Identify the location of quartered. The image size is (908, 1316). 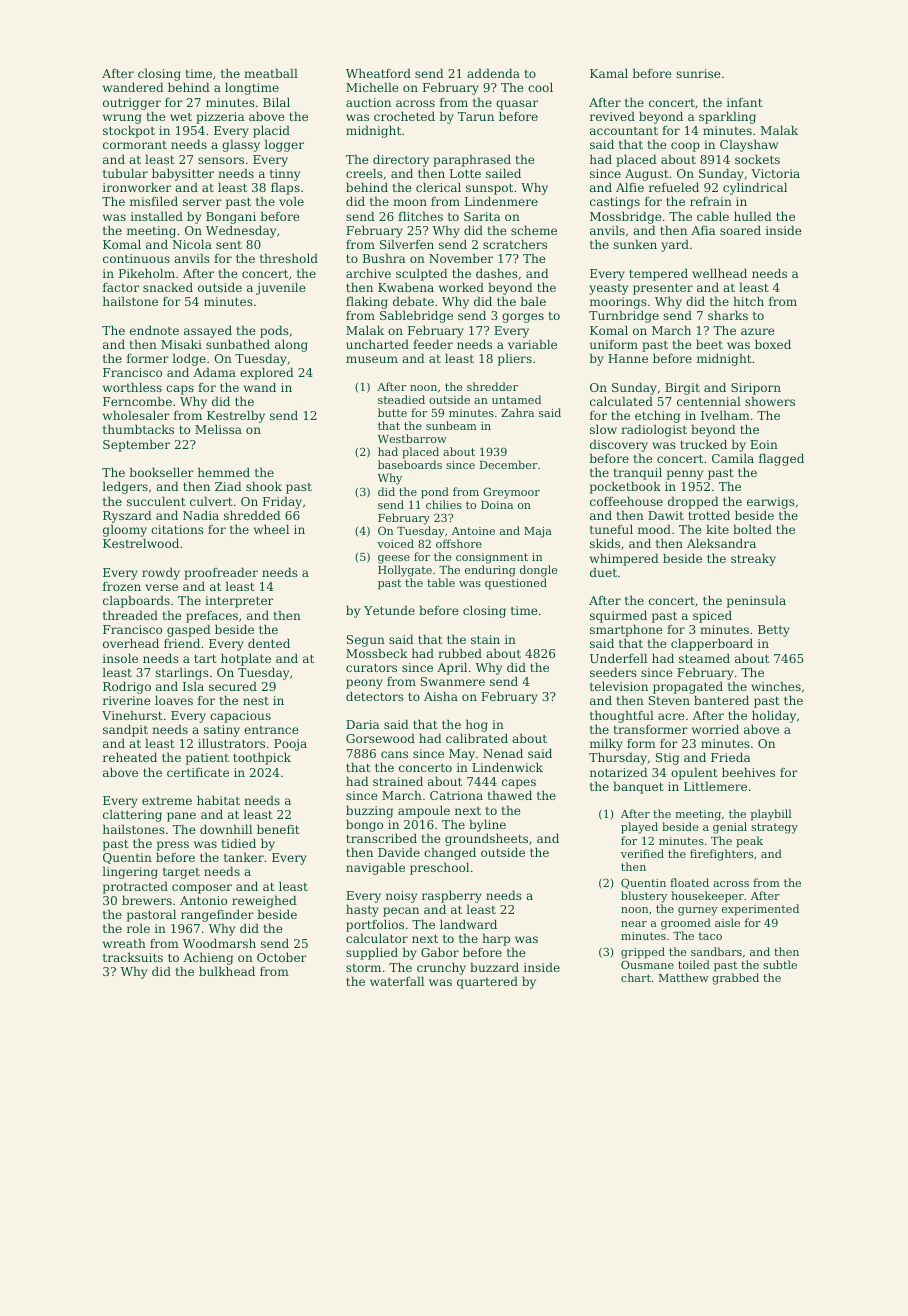
(487, 982).
